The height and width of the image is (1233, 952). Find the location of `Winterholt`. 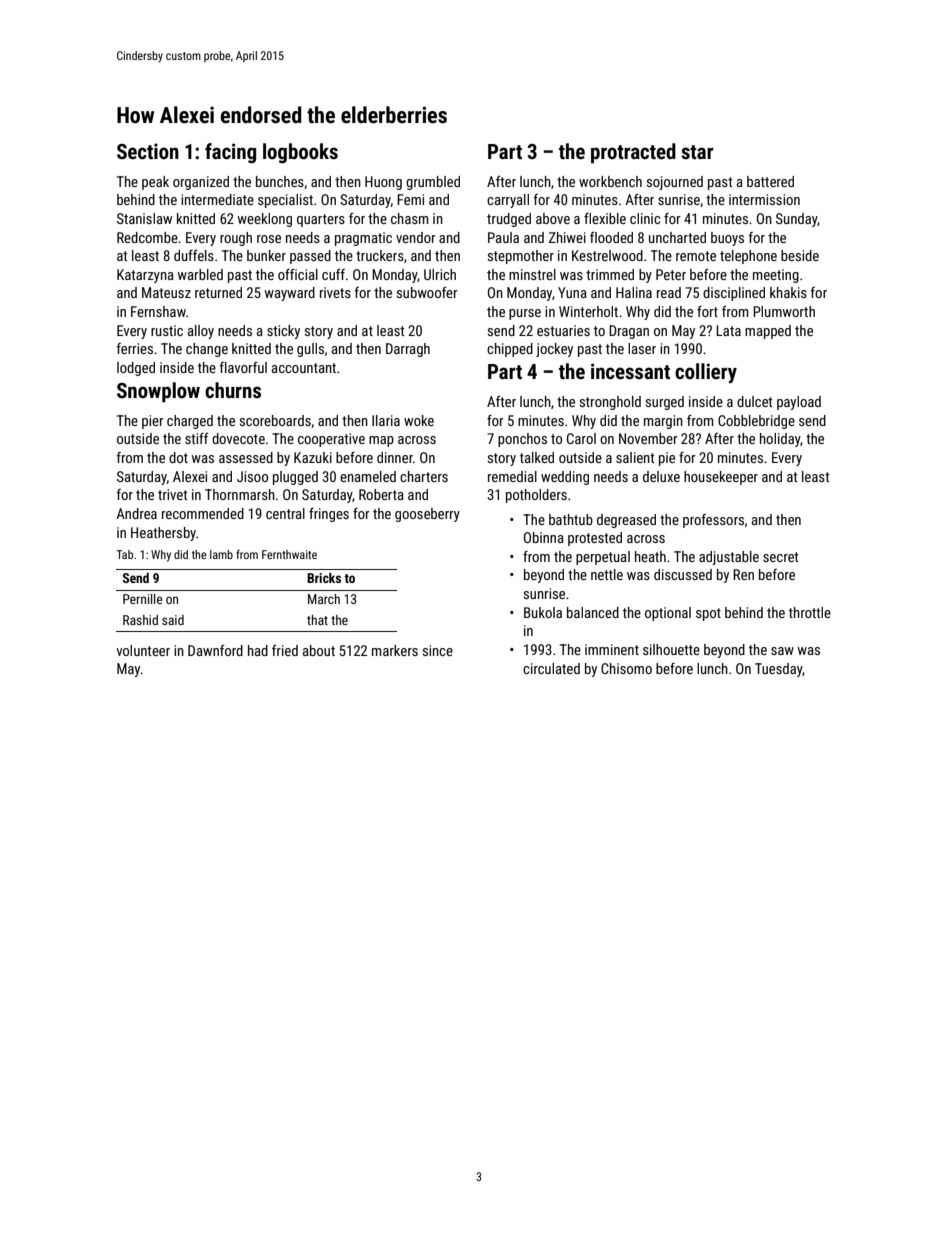

Winterholt is located at coordinates (588, 311).
